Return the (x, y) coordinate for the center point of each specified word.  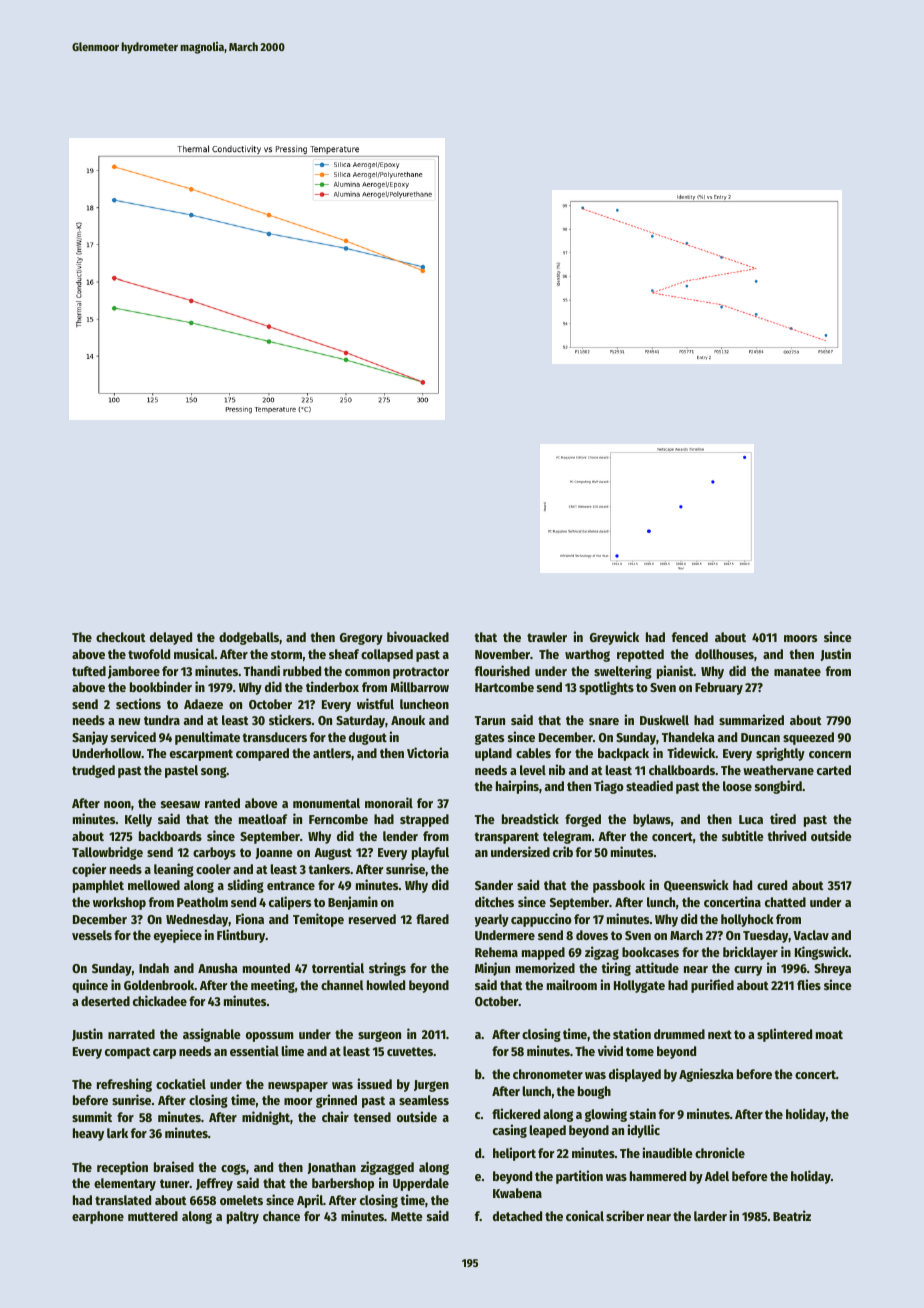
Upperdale (421, 1184)
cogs (233, 1169)
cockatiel (181, 1083)
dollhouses (724, 654)
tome (640, 1051)
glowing (606, 1115)
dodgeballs (249, 638)
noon (117, 804)
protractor (421, 673)
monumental (326, 803)
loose (737, 786)
